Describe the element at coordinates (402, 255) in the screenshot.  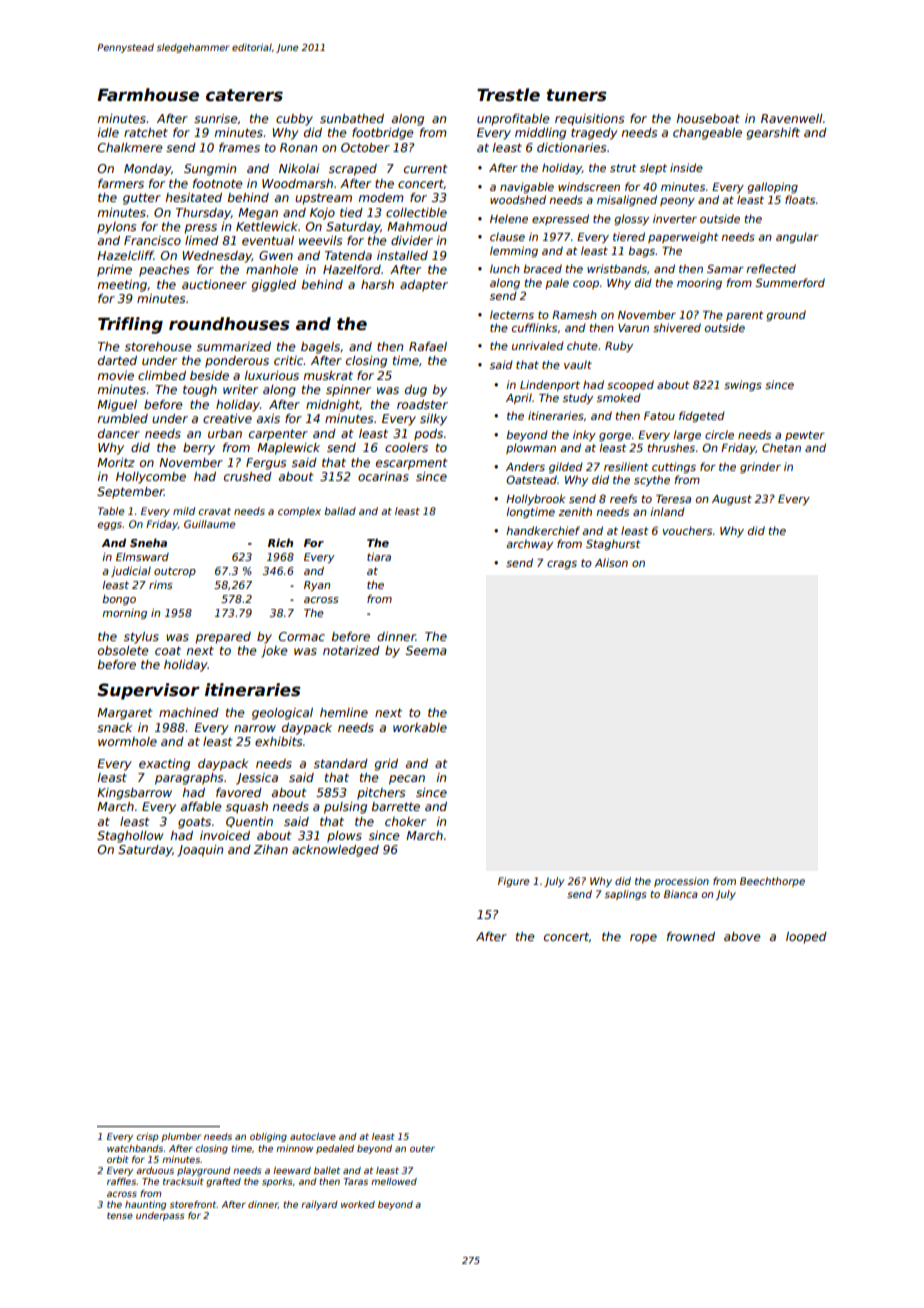
I see `installed` at that location.
